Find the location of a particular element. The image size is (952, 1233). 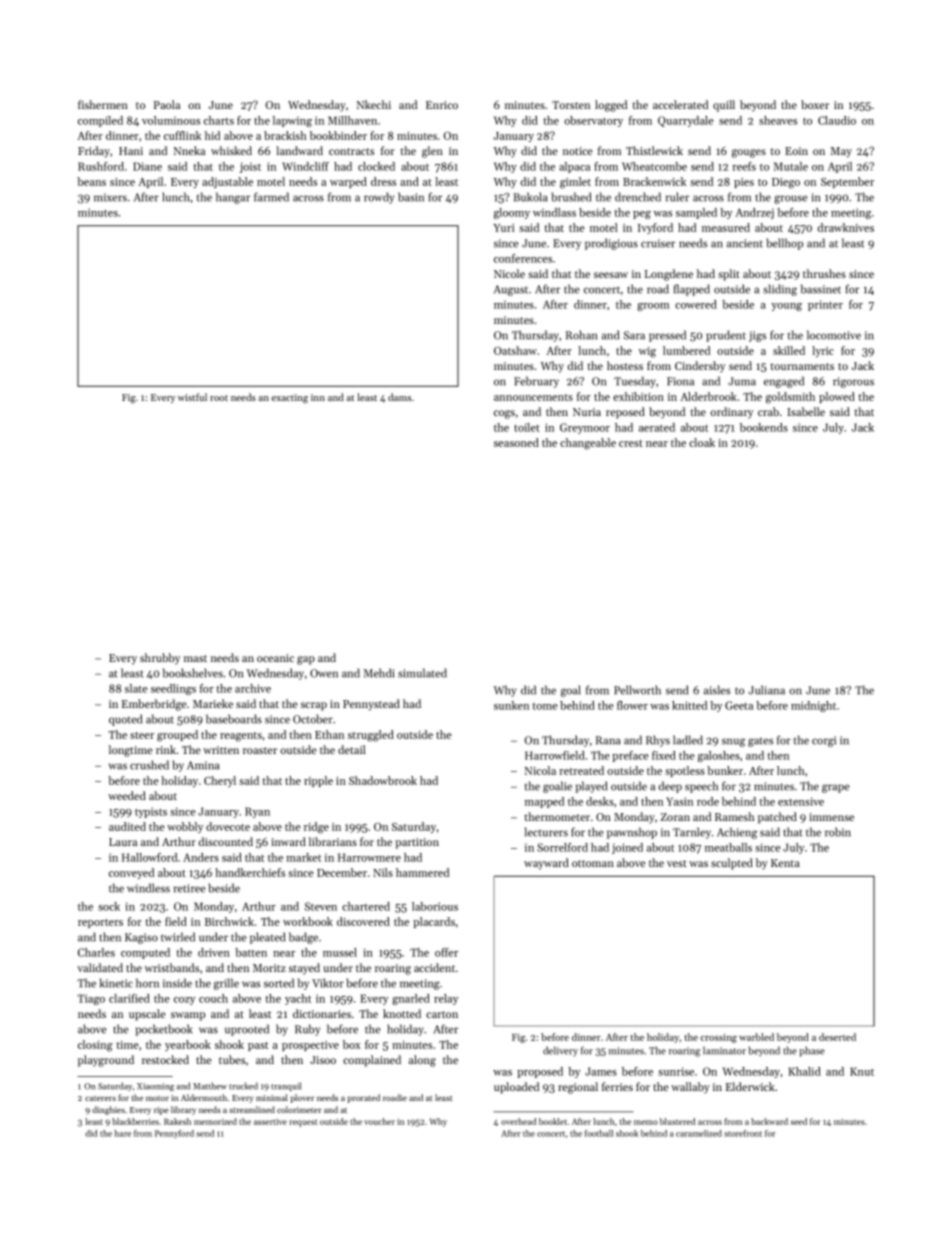

tome is located at coordinates (544, 706).
